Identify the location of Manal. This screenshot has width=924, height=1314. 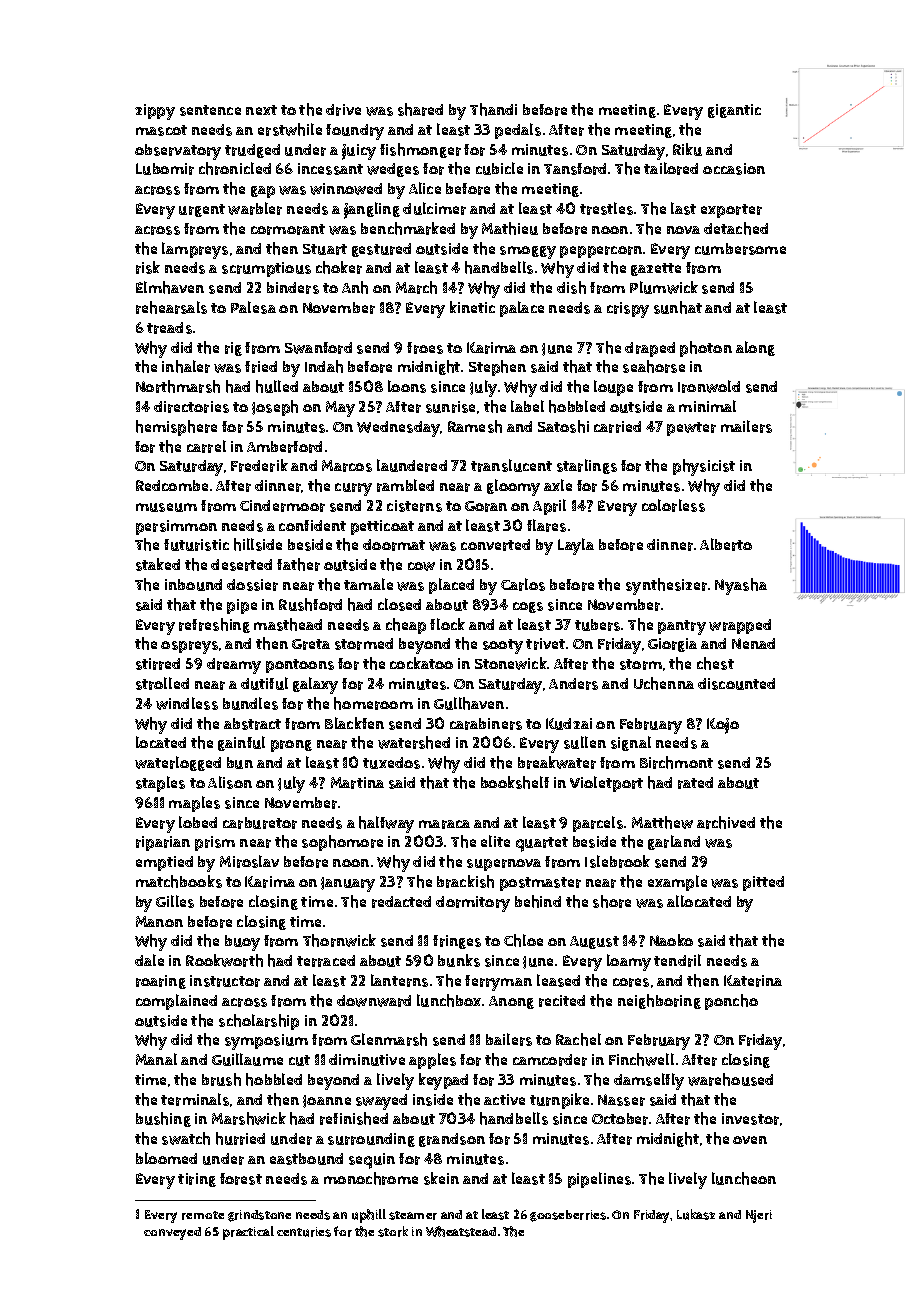
(156, 1059).
